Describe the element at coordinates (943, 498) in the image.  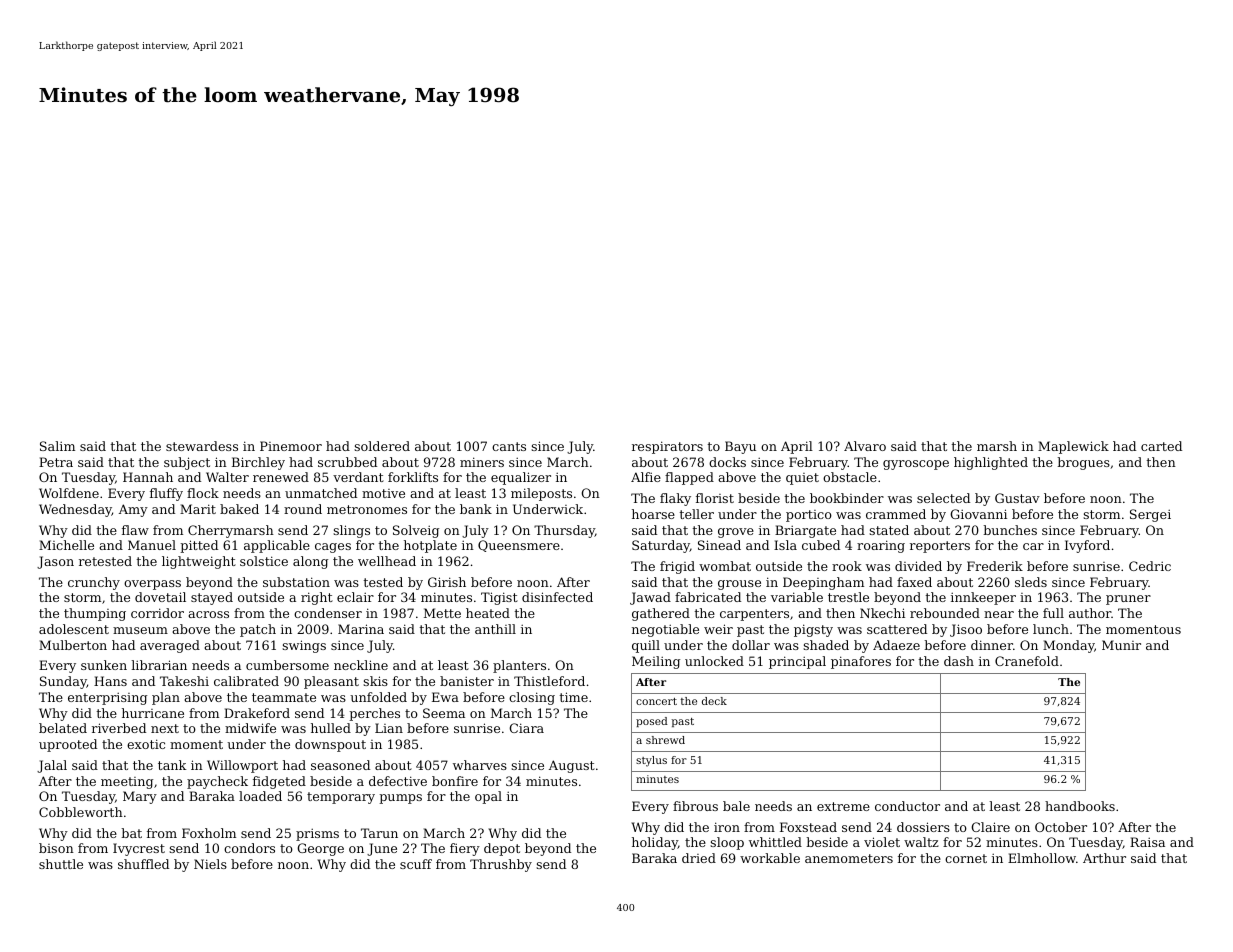
I see `selected` at that location.
